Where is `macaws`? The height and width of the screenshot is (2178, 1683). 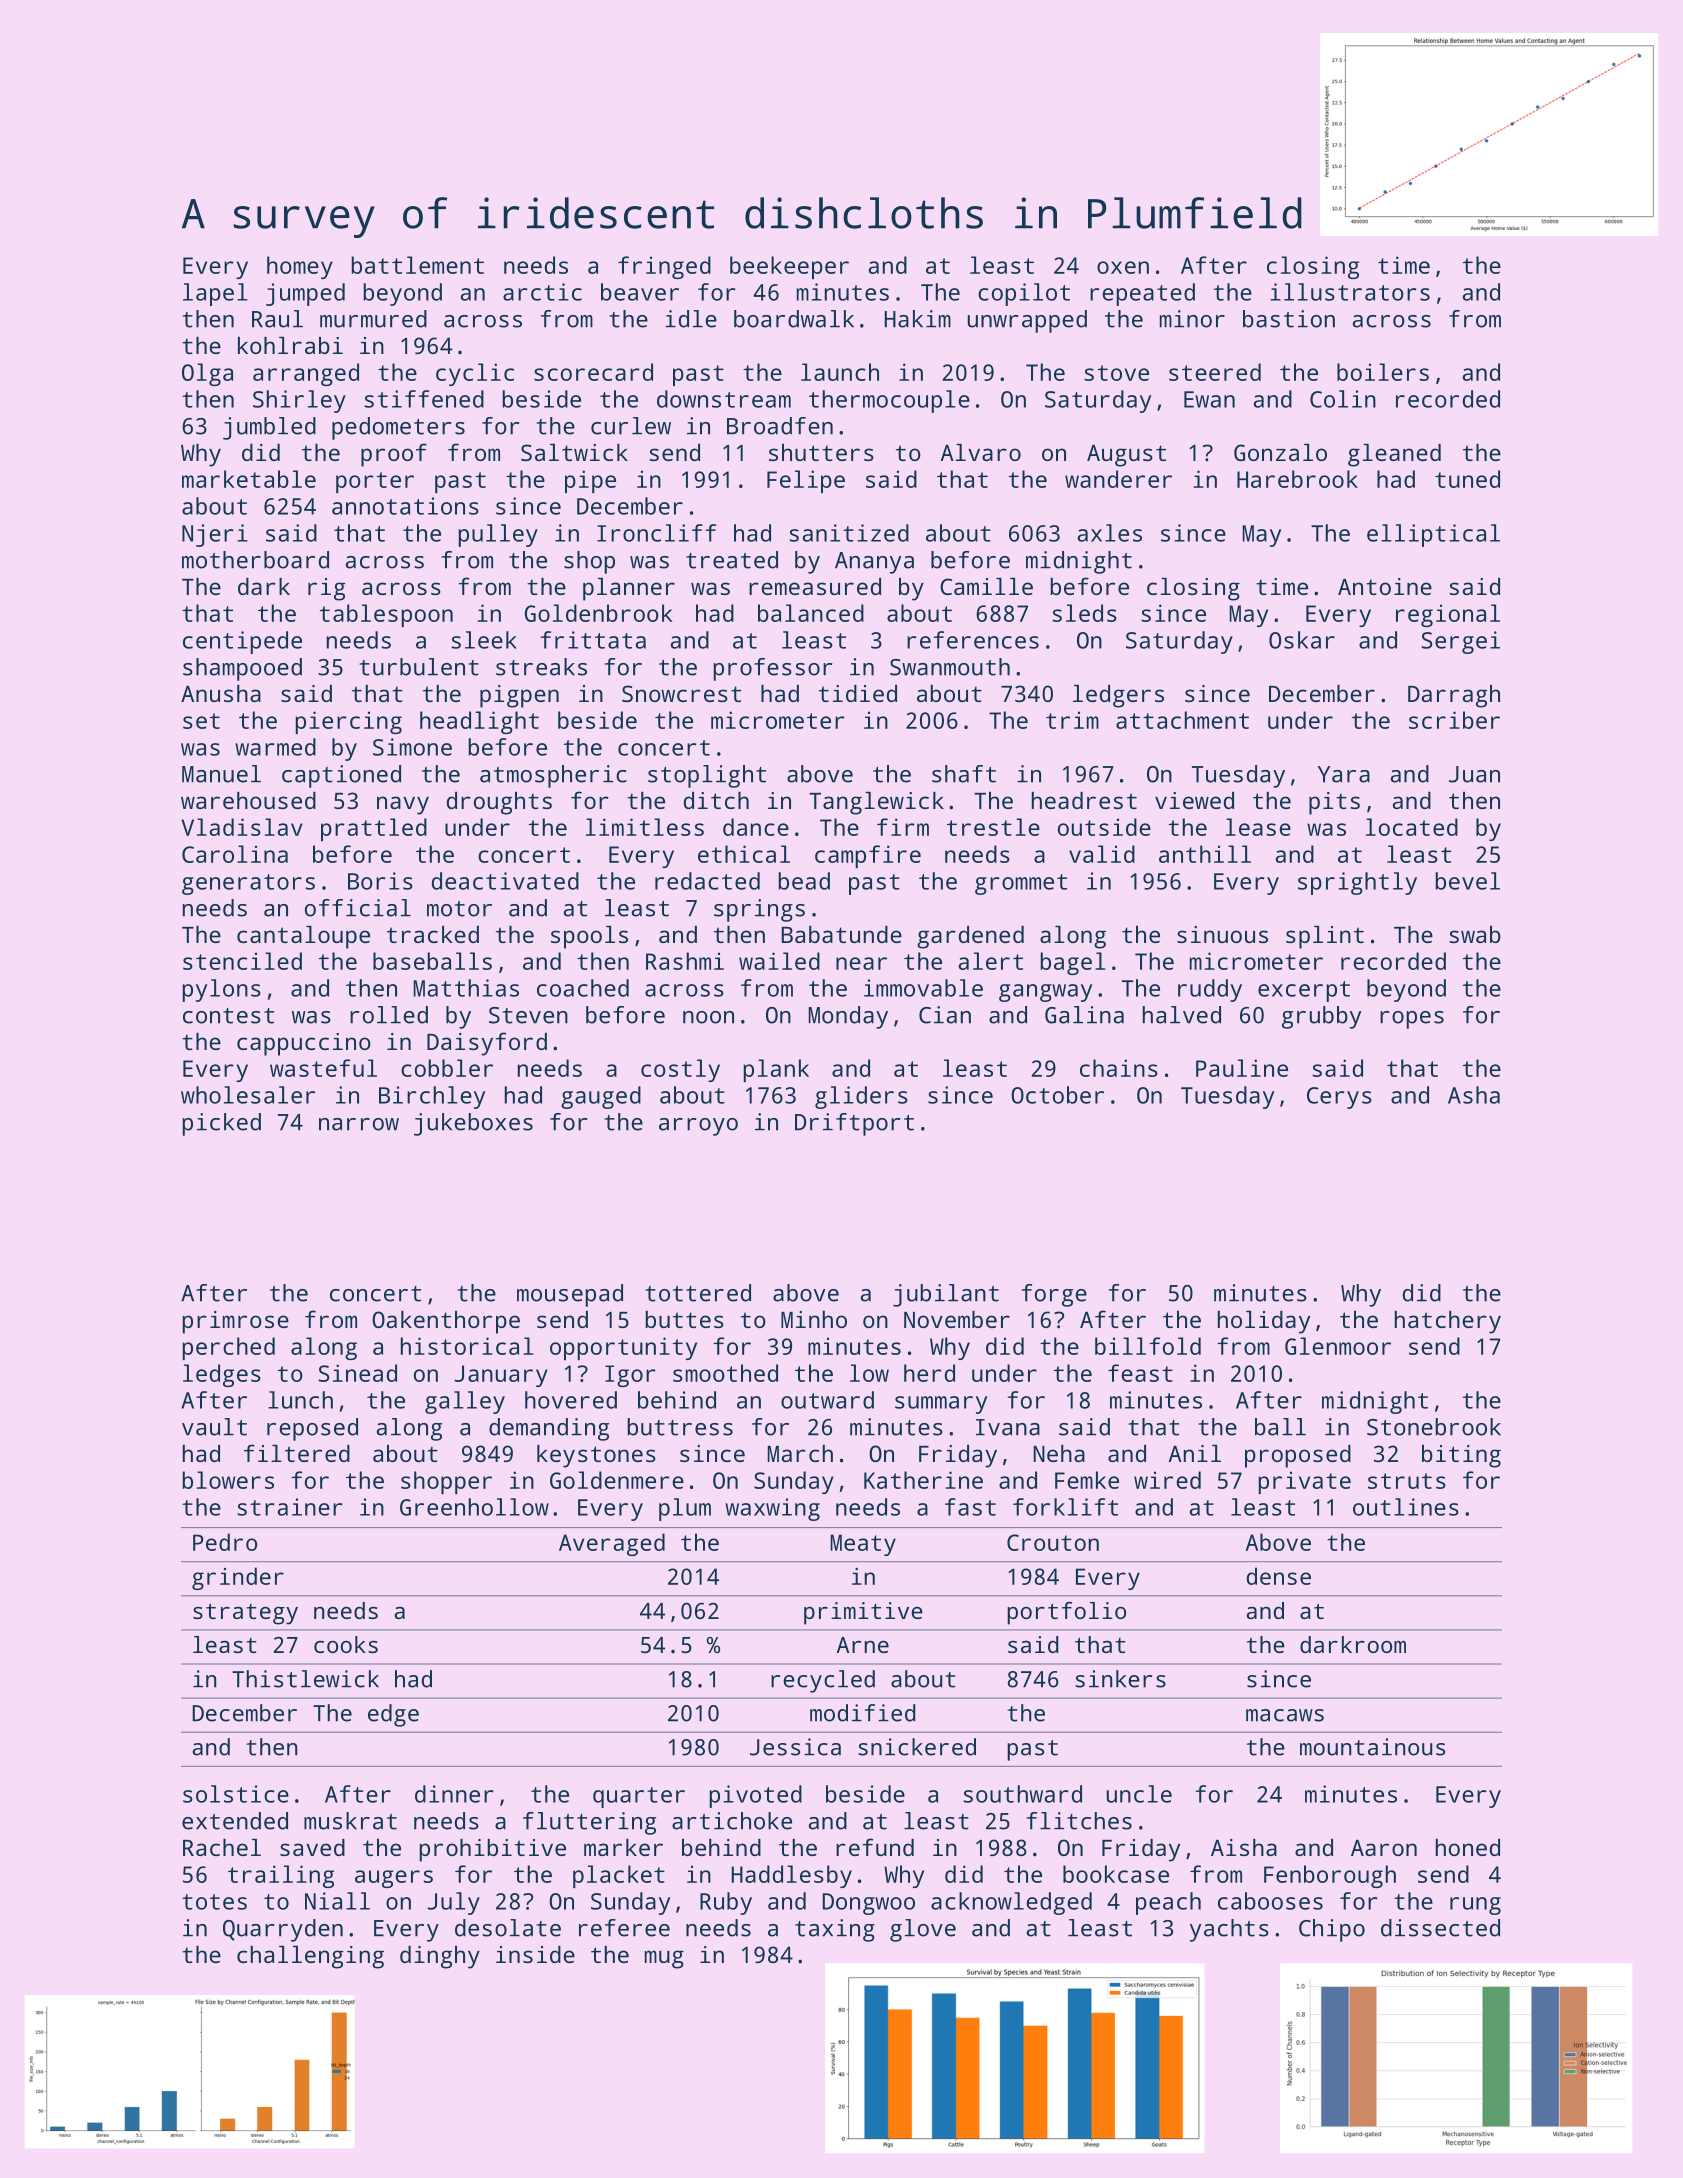 macaws is located at coordinates (1285, 1715).
